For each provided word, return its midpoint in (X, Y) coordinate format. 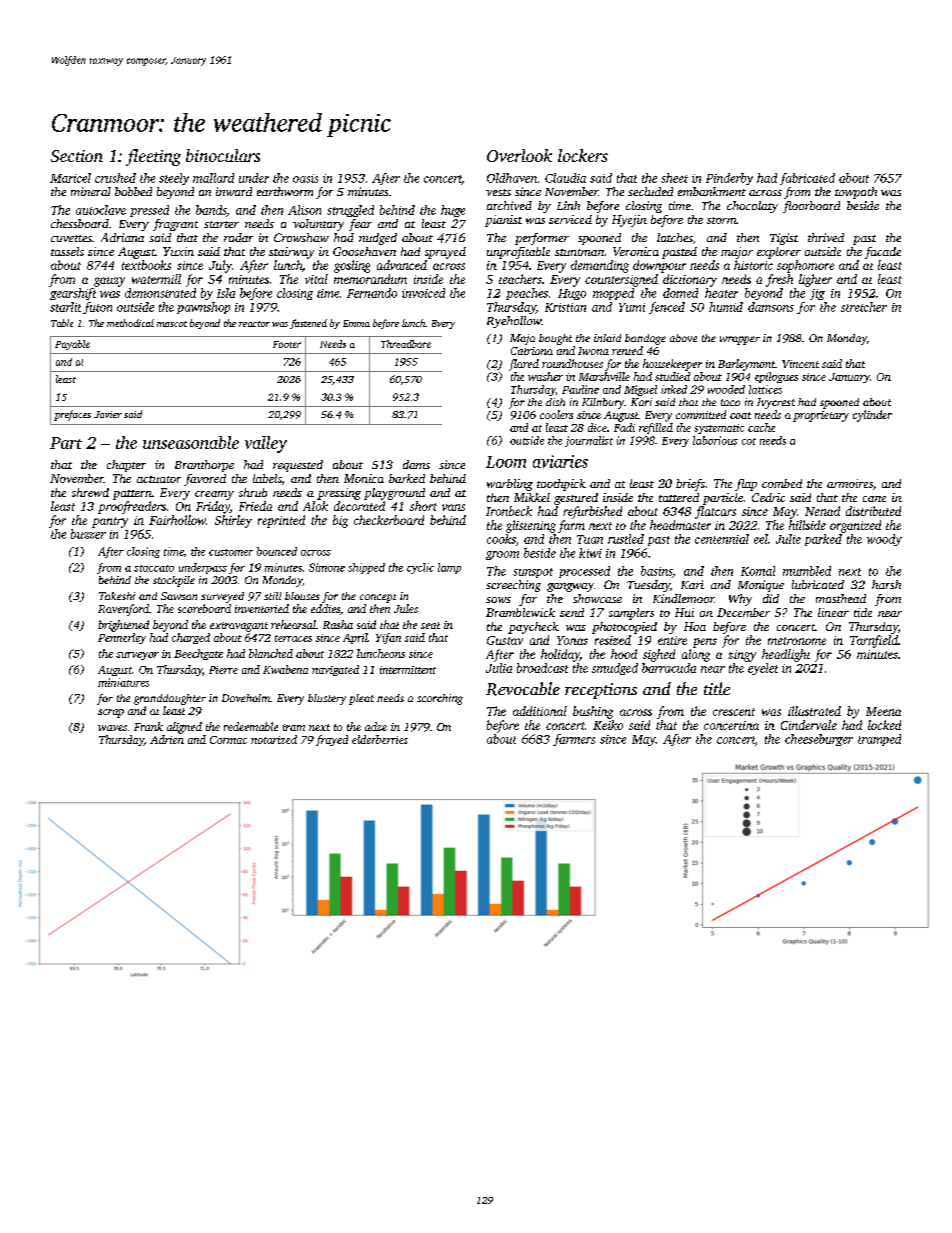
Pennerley (122, 638)
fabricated (807, 179)
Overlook (519, 155)
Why (740, 600)
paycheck (533, 628)
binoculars (223, 155)
